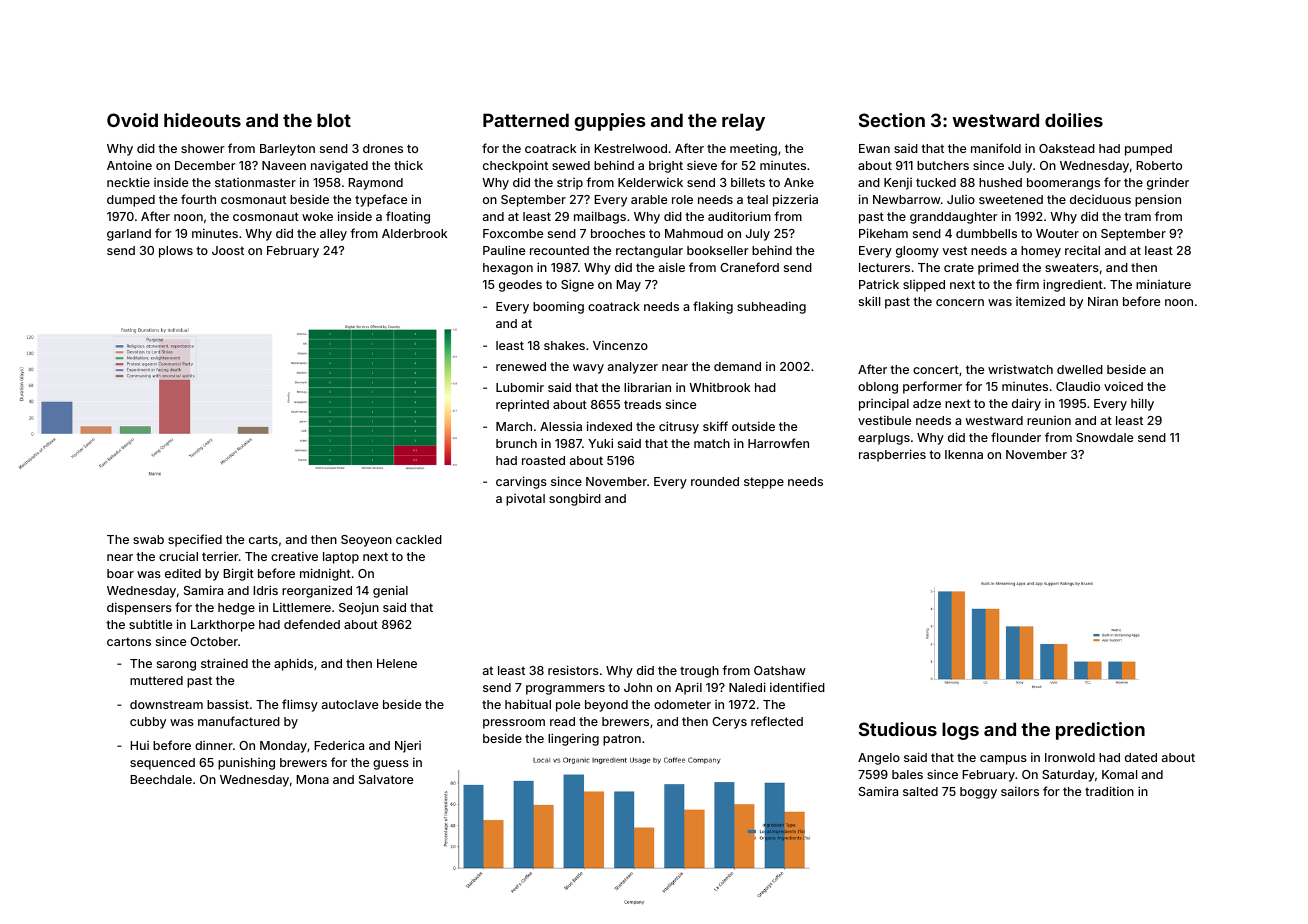 The height and width of the screenshot is (924, 1308). What do you see at coordinates (920, 791) in the screenshot?
I see `salted` at bounding box center [920, 791].
